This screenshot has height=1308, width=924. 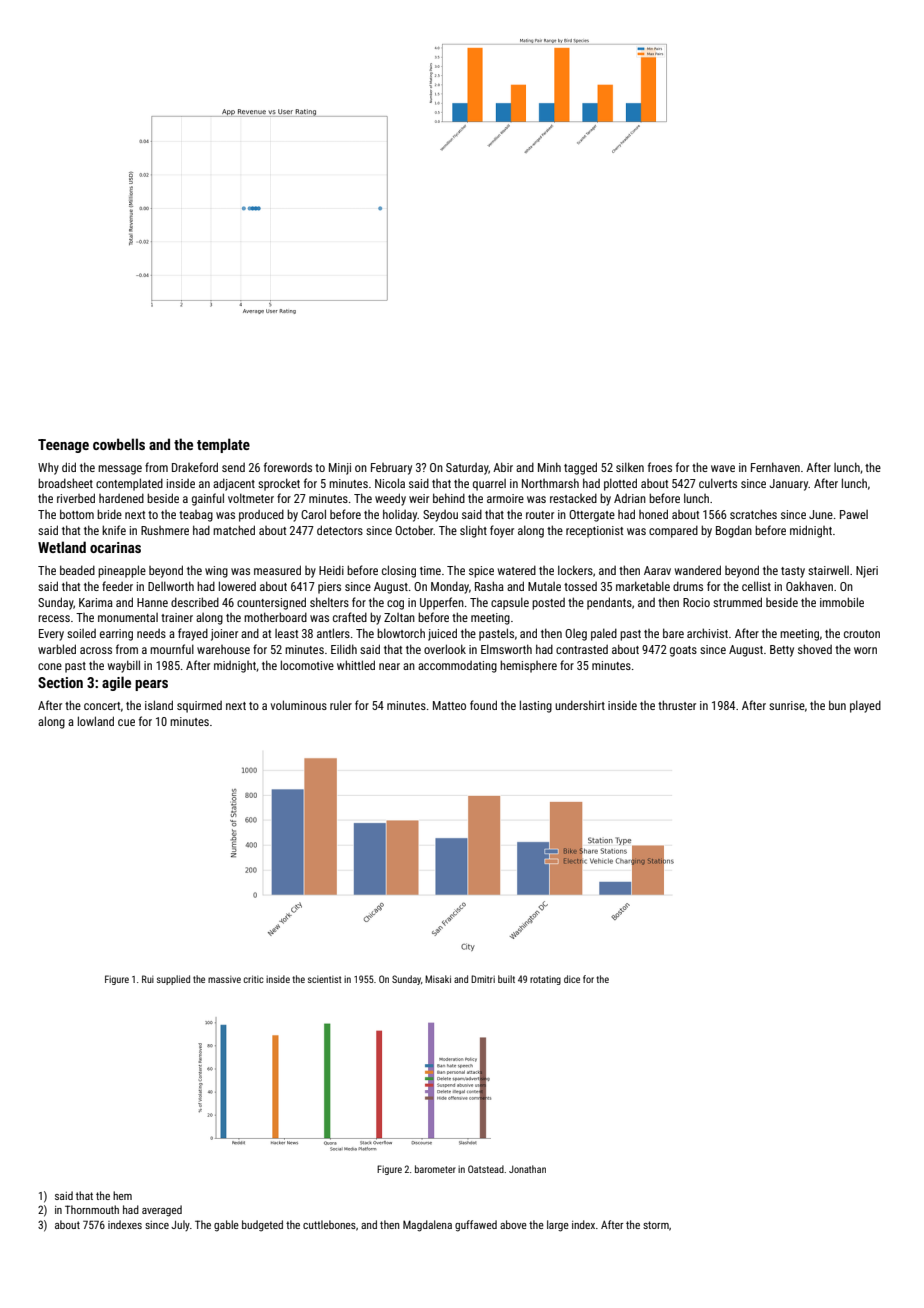 What do you see at coordinates (572, 979) in the screenshot?
I see `dice` at bounding box center [572, 979].
